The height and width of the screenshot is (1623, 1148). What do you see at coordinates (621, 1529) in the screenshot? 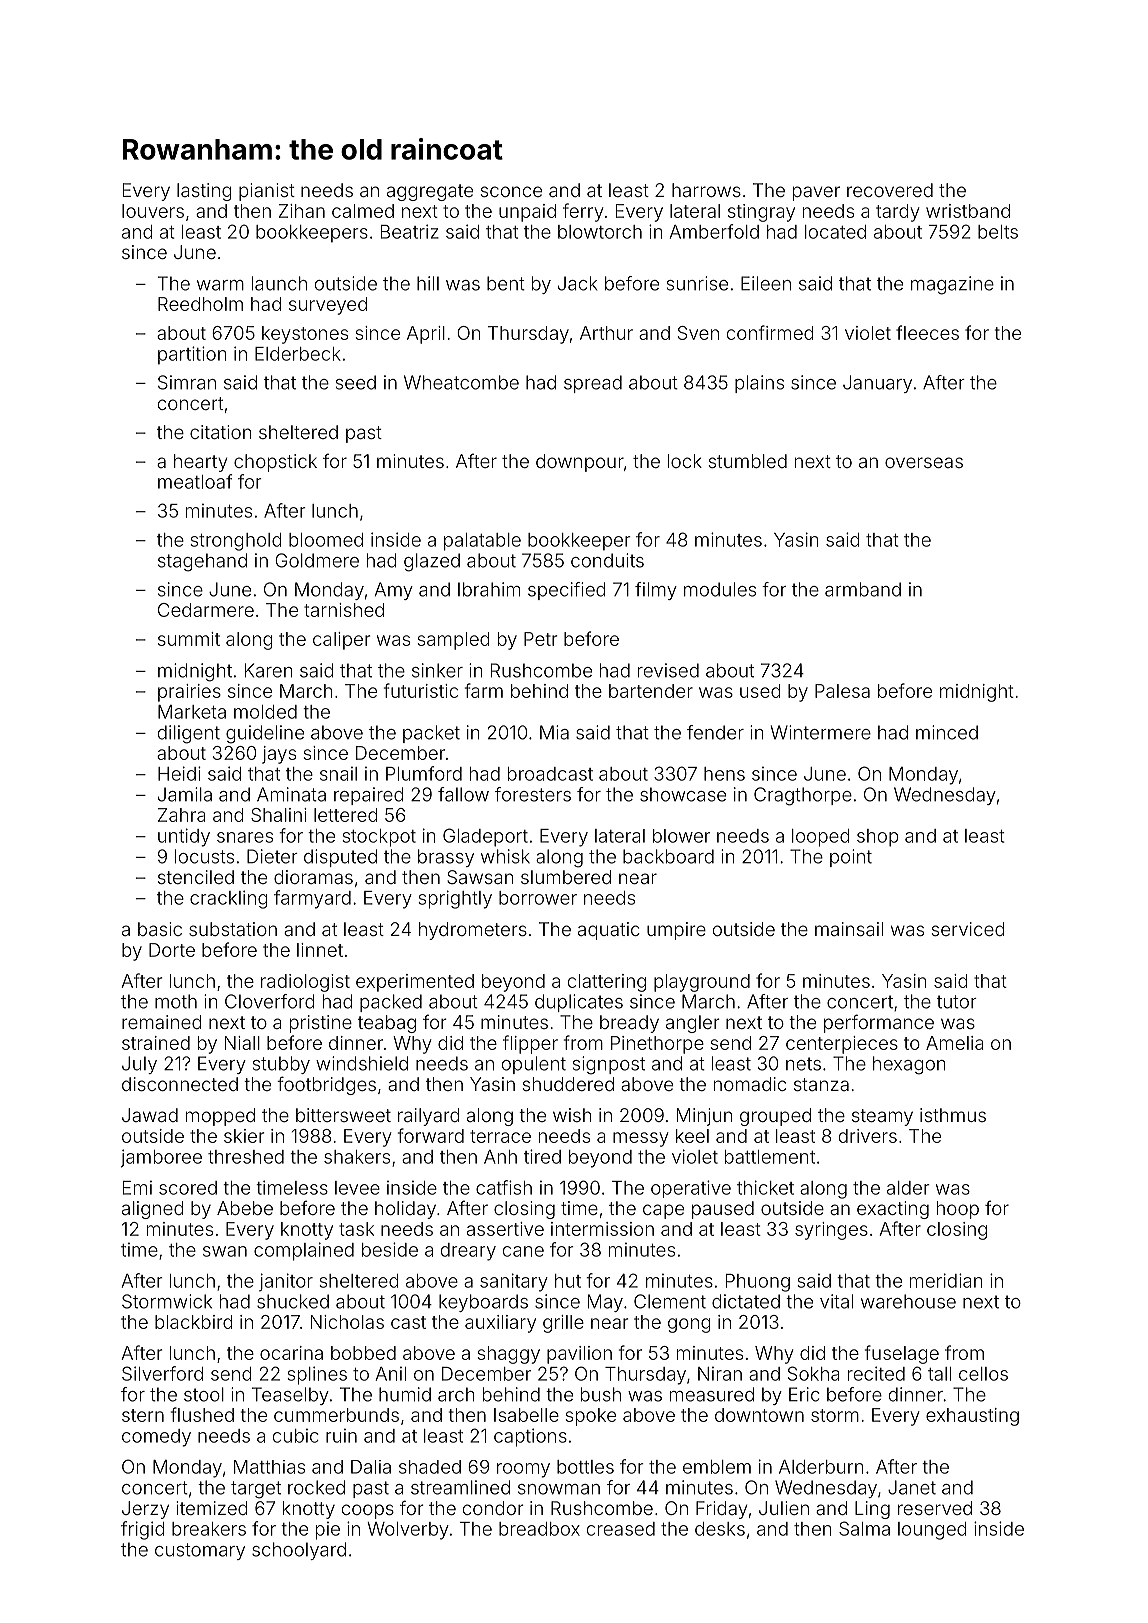
I see `creased` at bounding box center [621, 1529].
